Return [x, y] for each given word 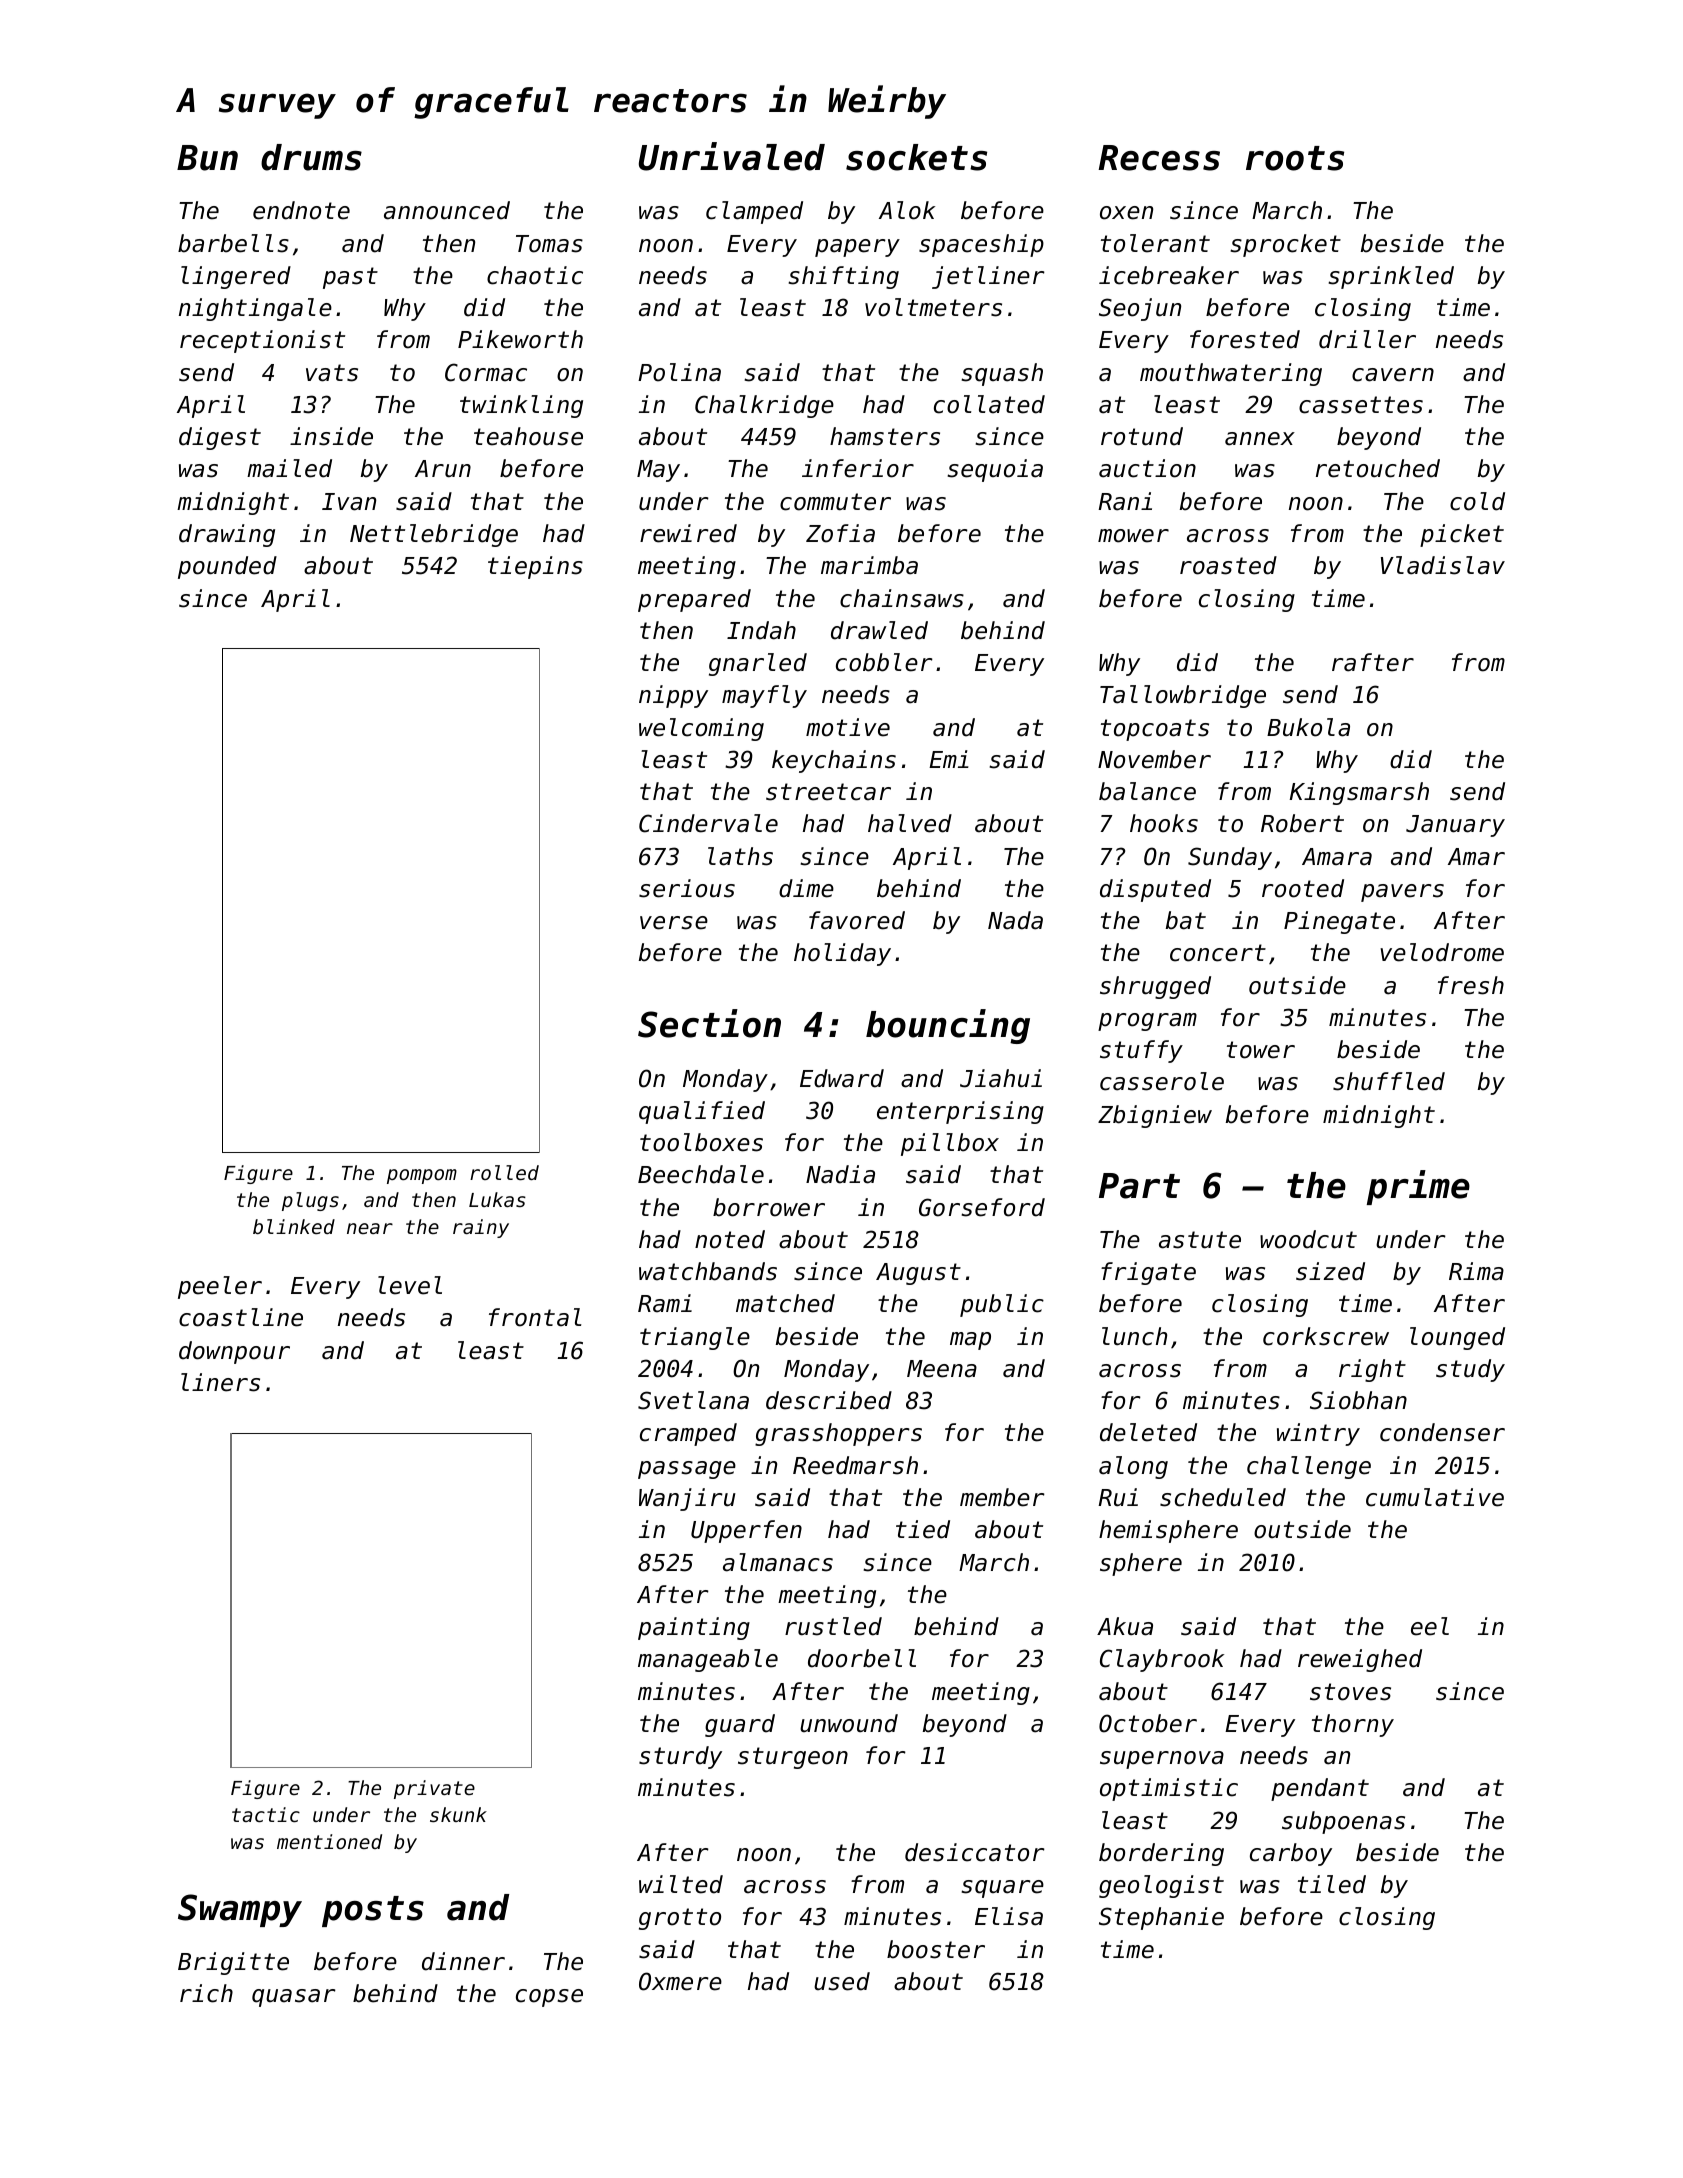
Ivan [349, 502]
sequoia [995, 470]
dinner [463, 1961]
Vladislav [1443, 565]
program [1147, 1022]
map [970, 1341]
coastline [241, 1317]
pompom [422, 1176]
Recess [1159, 158]
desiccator [975, 1852]
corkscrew [1326, 1336]
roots [1295, 158]
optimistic [1169, 1789]
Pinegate [1339, 922]
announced [447, 210]
